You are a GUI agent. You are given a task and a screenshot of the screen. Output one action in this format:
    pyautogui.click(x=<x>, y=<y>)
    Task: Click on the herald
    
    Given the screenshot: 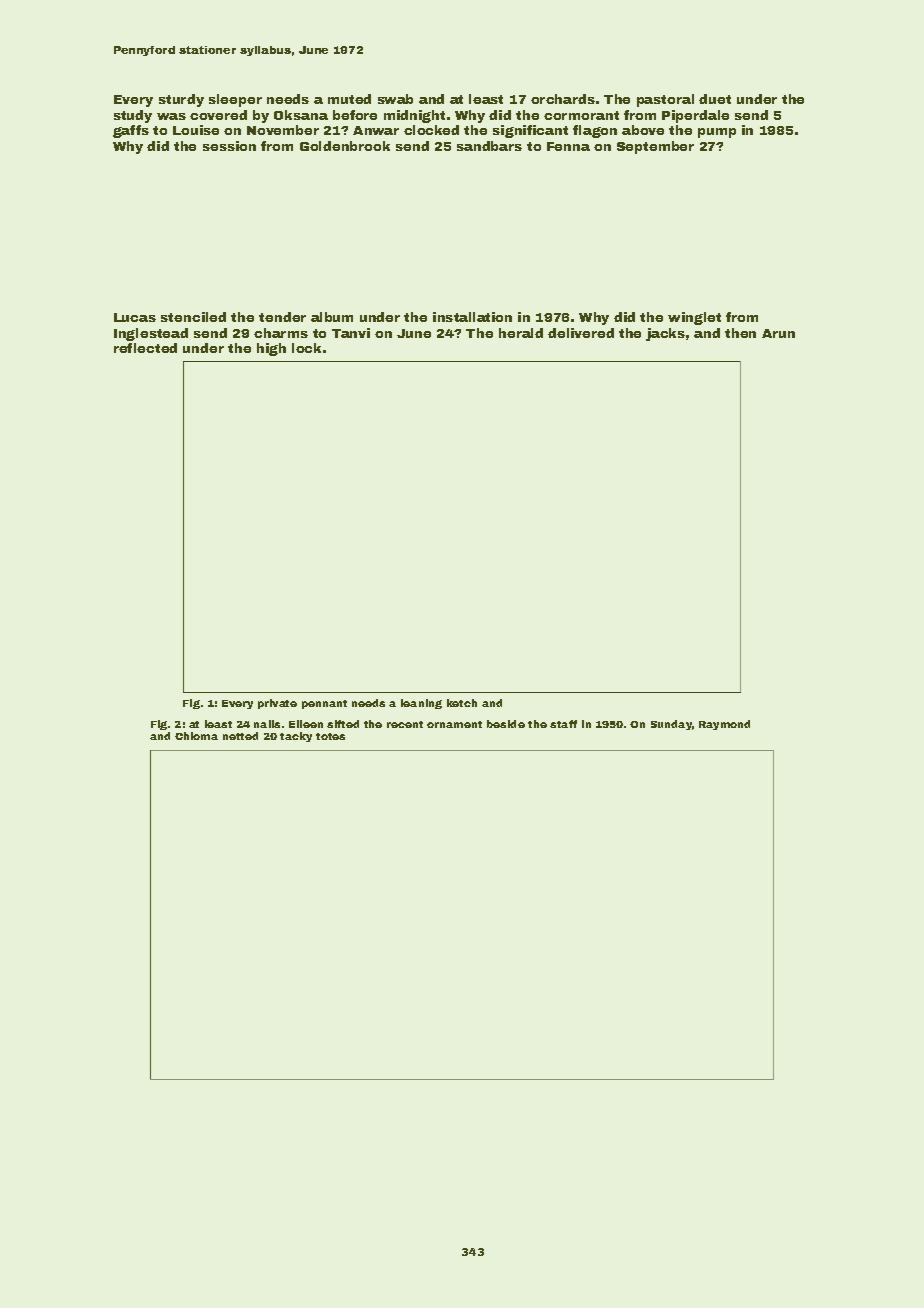 What is the action you would take?
    pyautogui.click(x=521, y=333)
